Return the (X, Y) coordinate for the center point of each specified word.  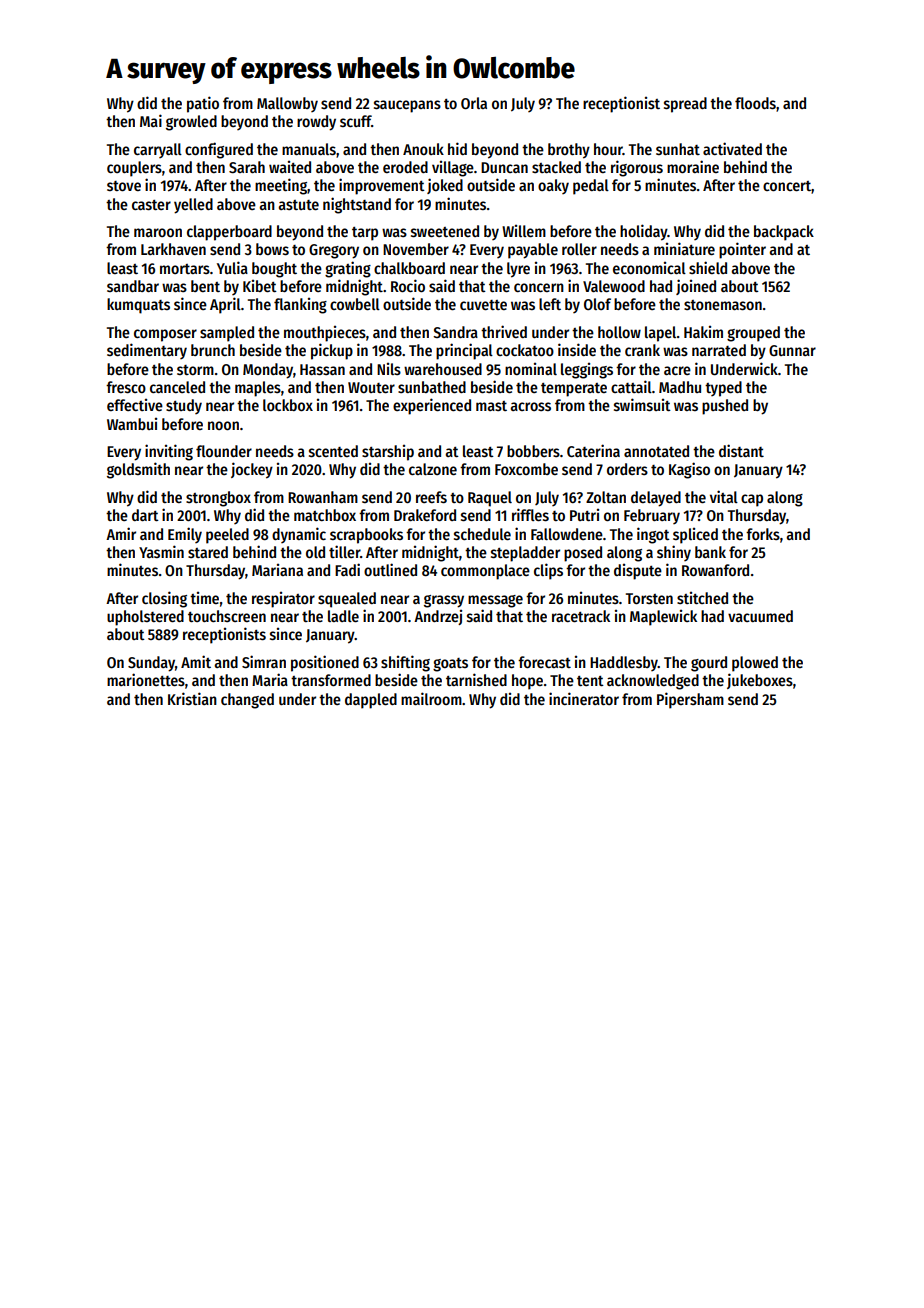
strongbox (218, 499)
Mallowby (287, 104)
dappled (371, 701)
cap (752, 500)
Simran (264, 661)
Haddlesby (624, 663)
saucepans (407, 106)
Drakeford (425, 515)
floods (755, 103)
